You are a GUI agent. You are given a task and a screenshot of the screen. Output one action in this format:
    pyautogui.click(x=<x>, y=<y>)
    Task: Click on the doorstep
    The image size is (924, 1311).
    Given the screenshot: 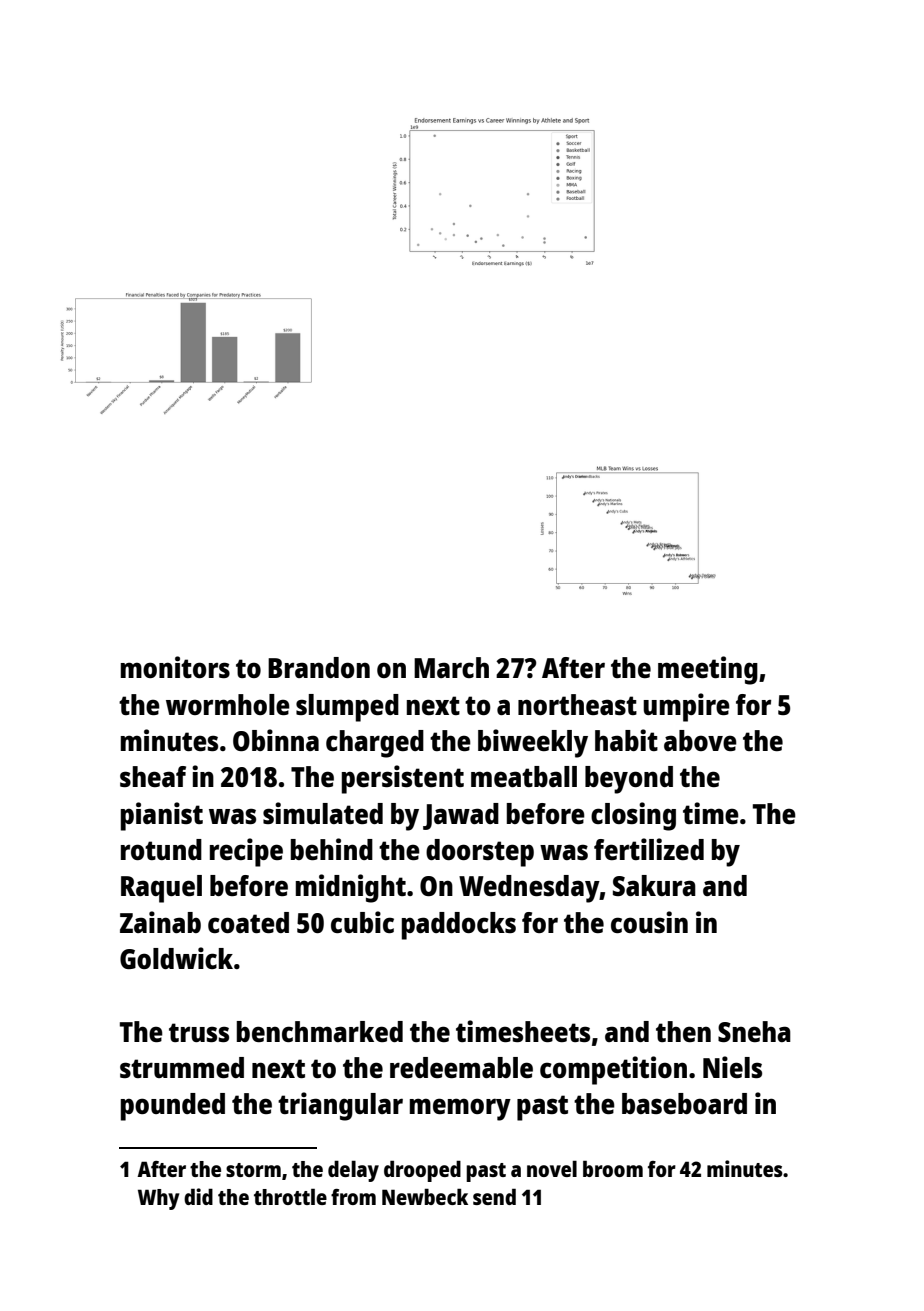 What is the action you would take?
    pyautogui.click(x=480, y=853)
